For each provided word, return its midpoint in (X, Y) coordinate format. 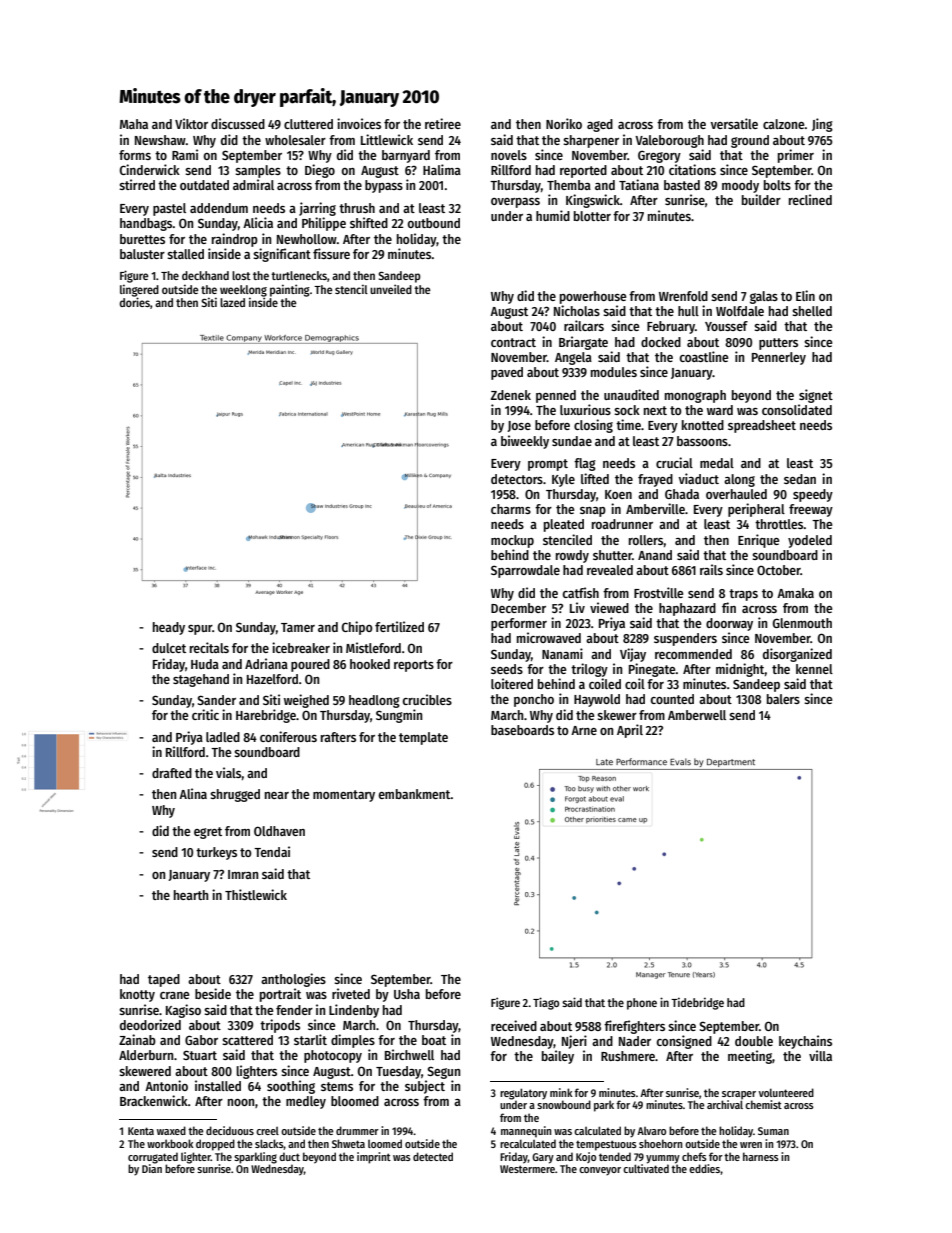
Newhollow (307, 239)
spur (200, 630)
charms (511, 509)
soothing (291, 1087)
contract (513, 342)
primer (796, 156)
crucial (674, 462)
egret (208, 833)
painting (290, 290)
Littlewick (387, 139)
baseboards (522, 730)
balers (783, 699)
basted (682, 185)
